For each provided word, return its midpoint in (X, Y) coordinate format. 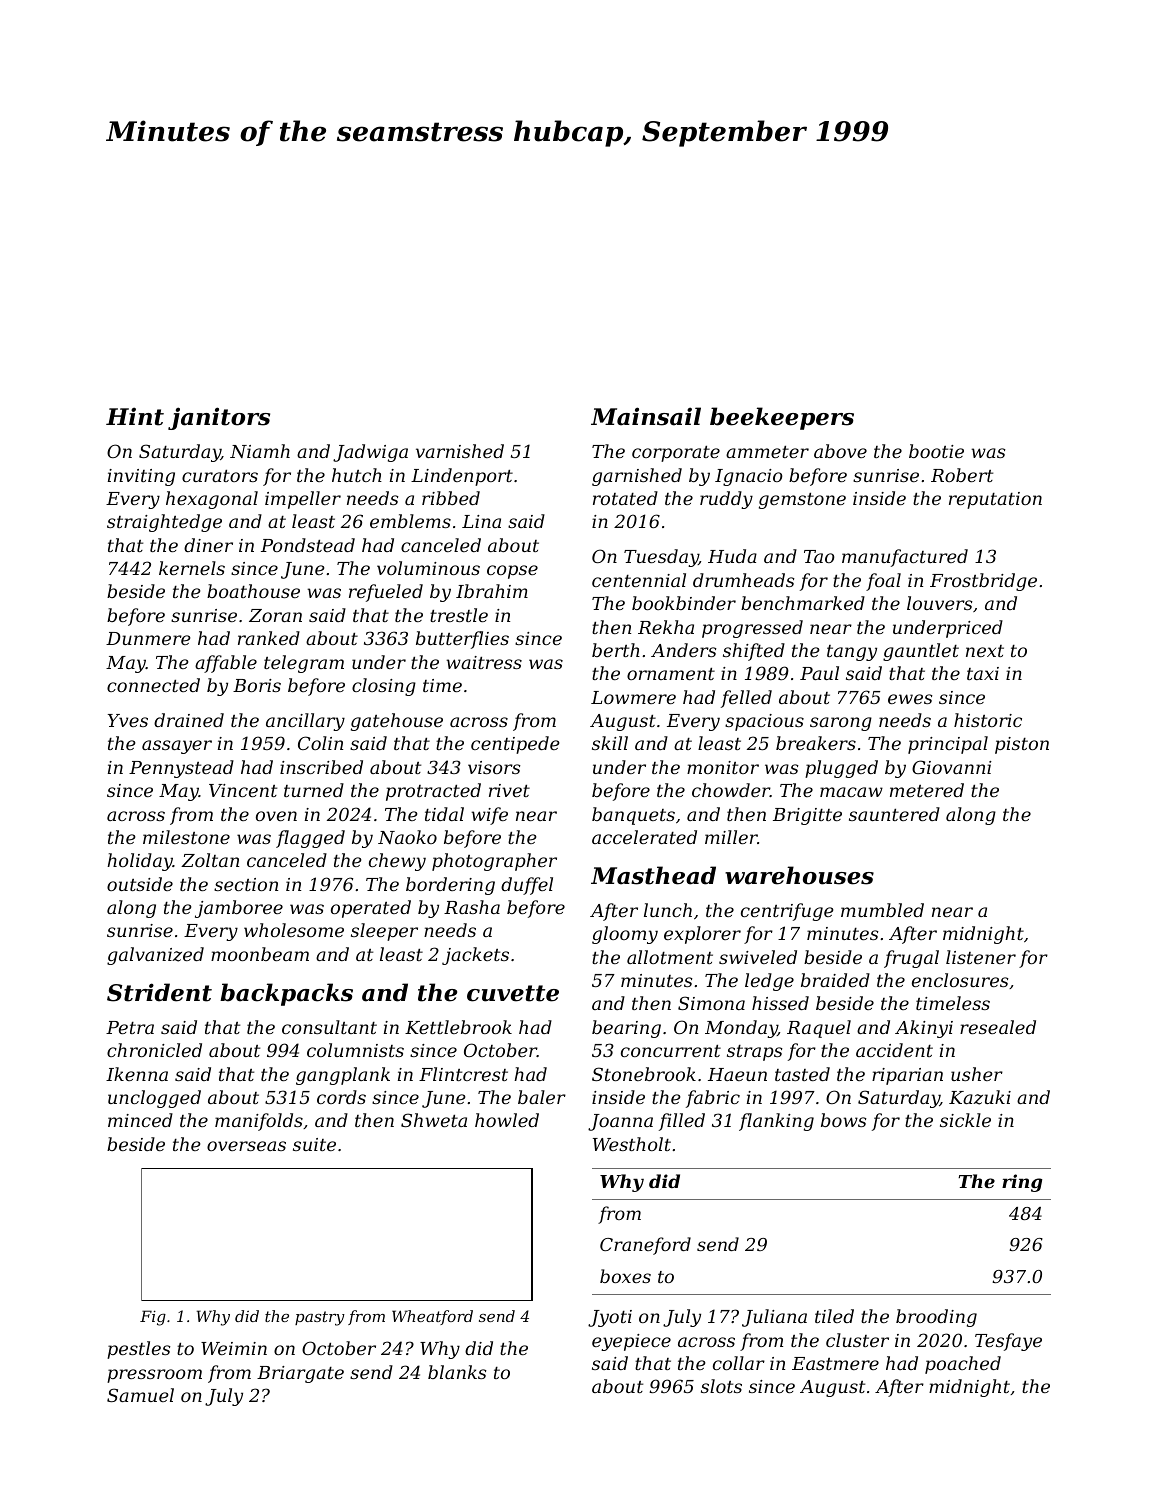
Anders (684, 650)
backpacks (286, 994)
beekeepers (782, 418)
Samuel (140, 1395)
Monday (741, 1029)
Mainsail (646, 416)
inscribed (321, 767)
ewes (910, 699)
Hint (135, 416)
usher (977, 1074)
